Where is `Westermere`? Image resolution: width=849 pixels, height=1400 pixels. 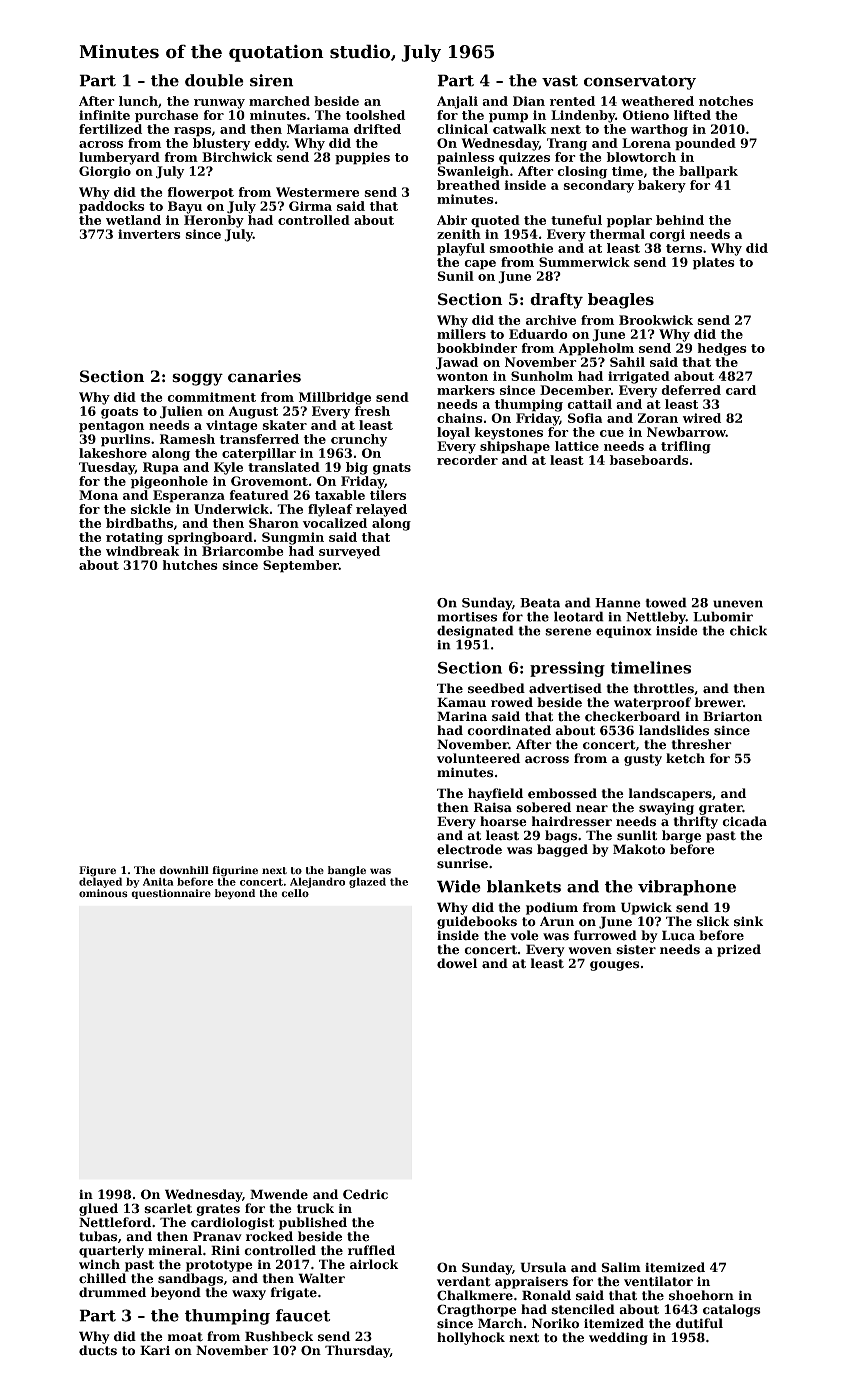
Westermere is located at coordinates (317, 192).
